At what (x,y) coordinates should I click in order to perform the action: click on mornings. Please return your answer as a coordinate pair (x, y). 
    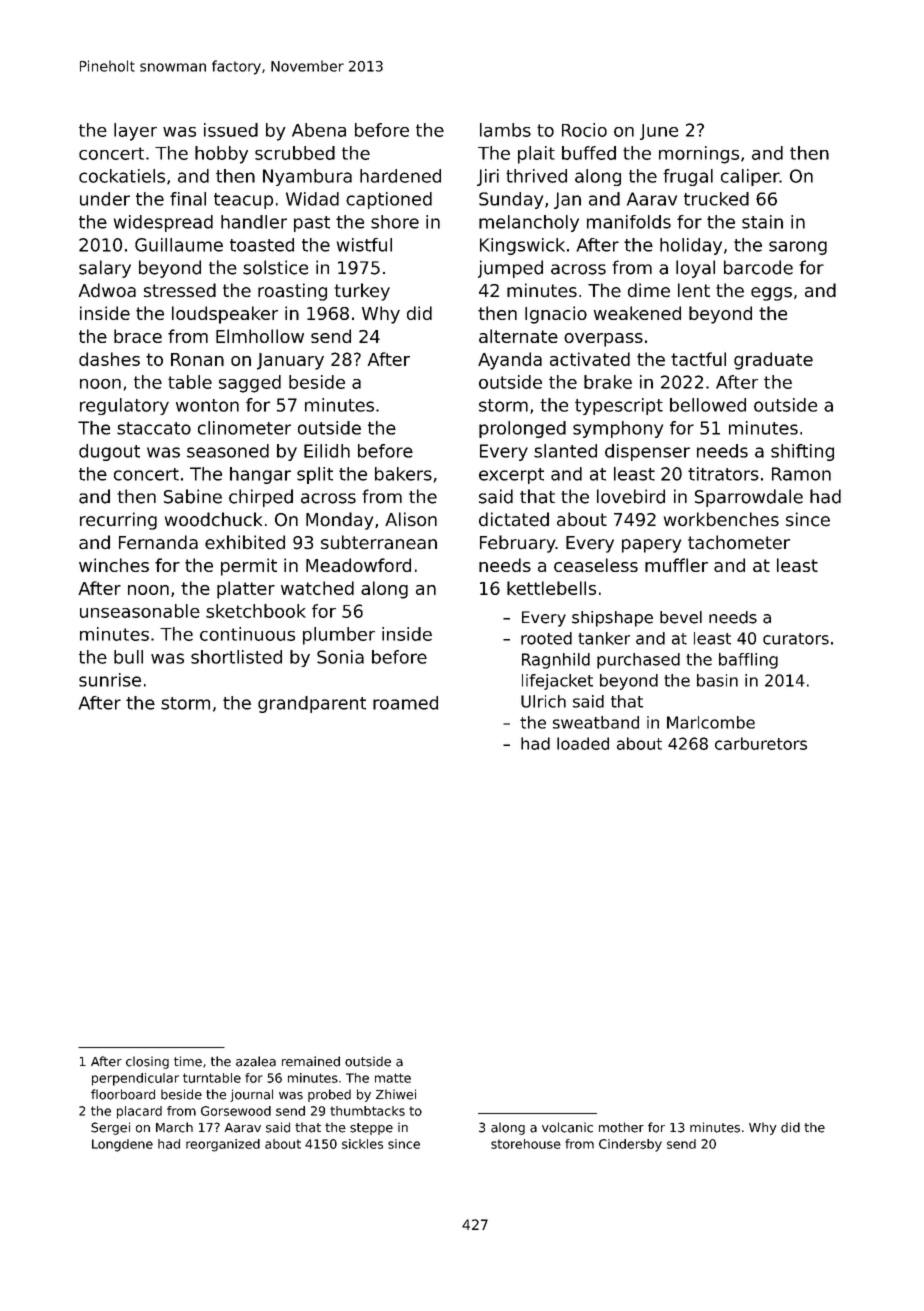
    Looking at the image, I should click on (699, 155).
